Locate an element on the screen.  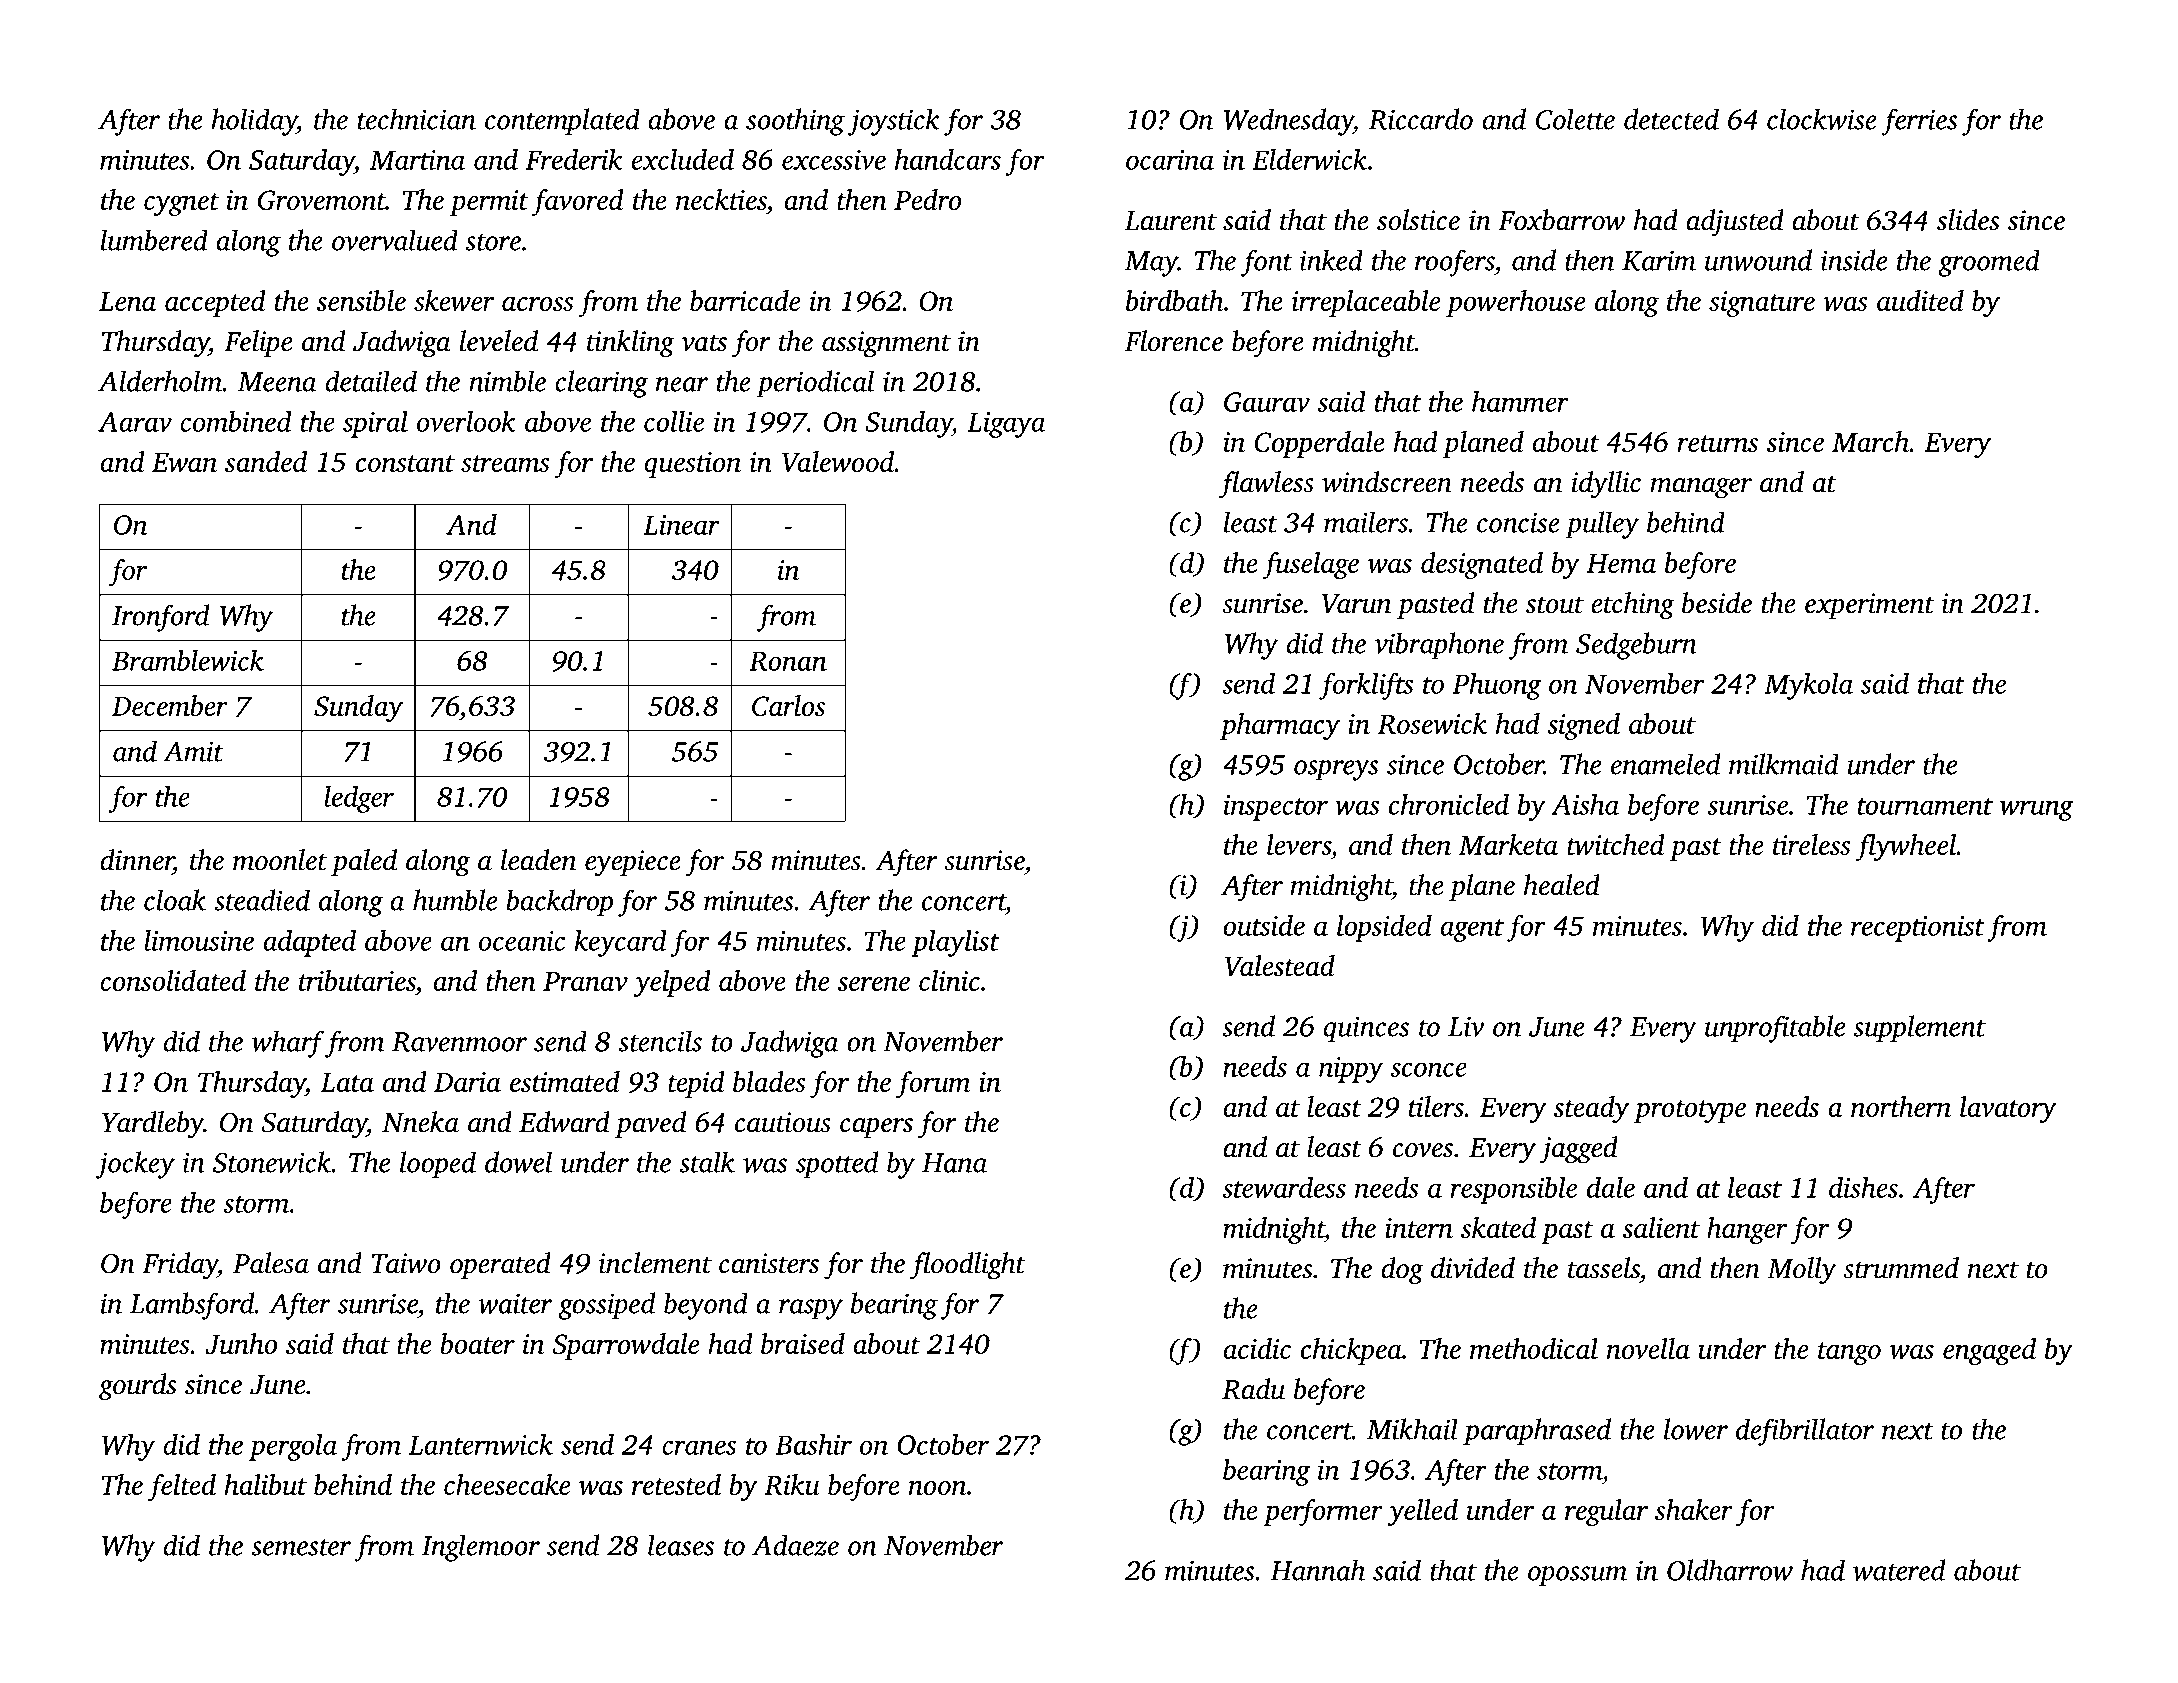
supplement is located at coordinates (1919, 1029).
